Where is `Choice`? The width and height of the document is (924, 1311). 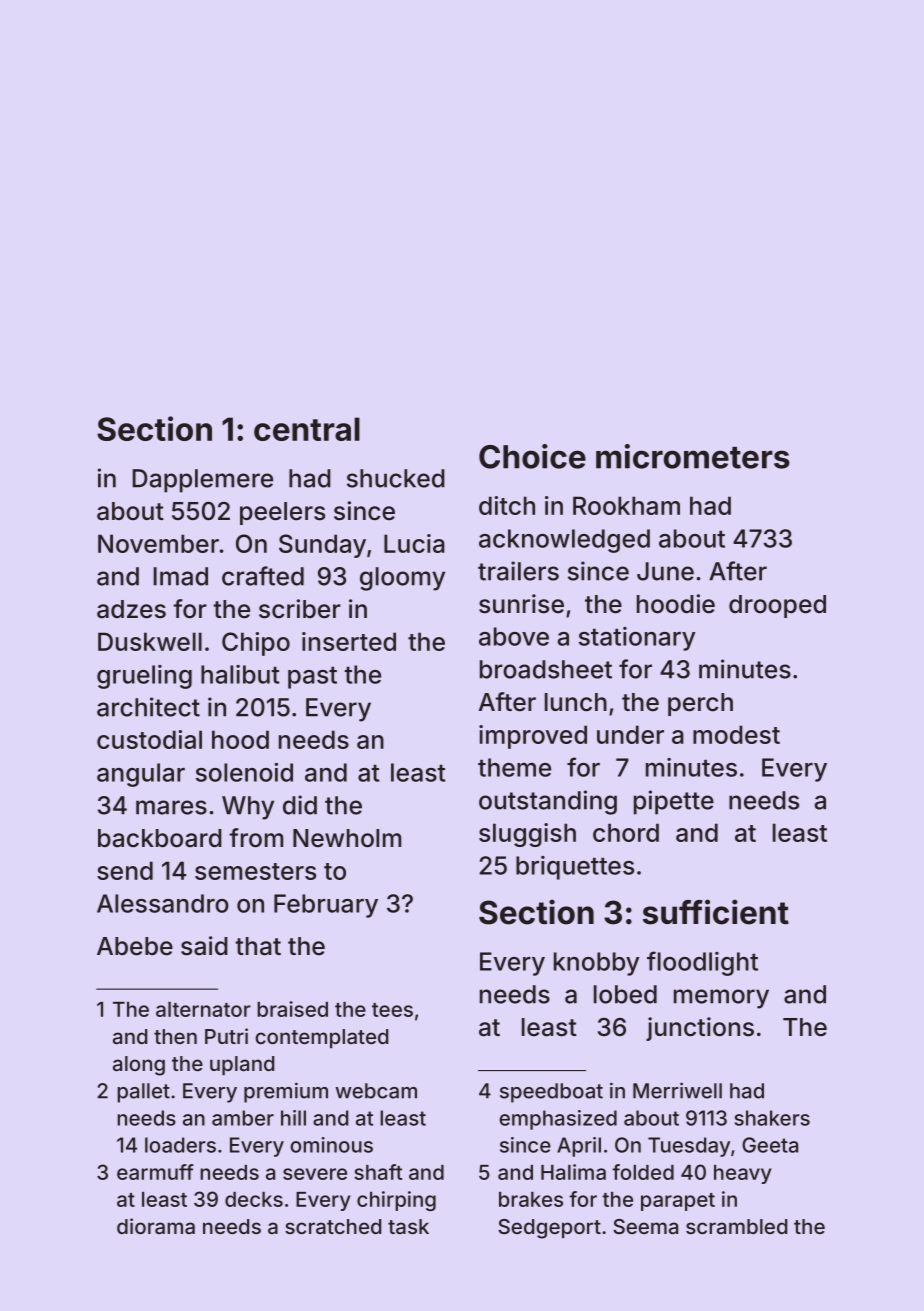 Choice is located at coordinates (532, 456).
